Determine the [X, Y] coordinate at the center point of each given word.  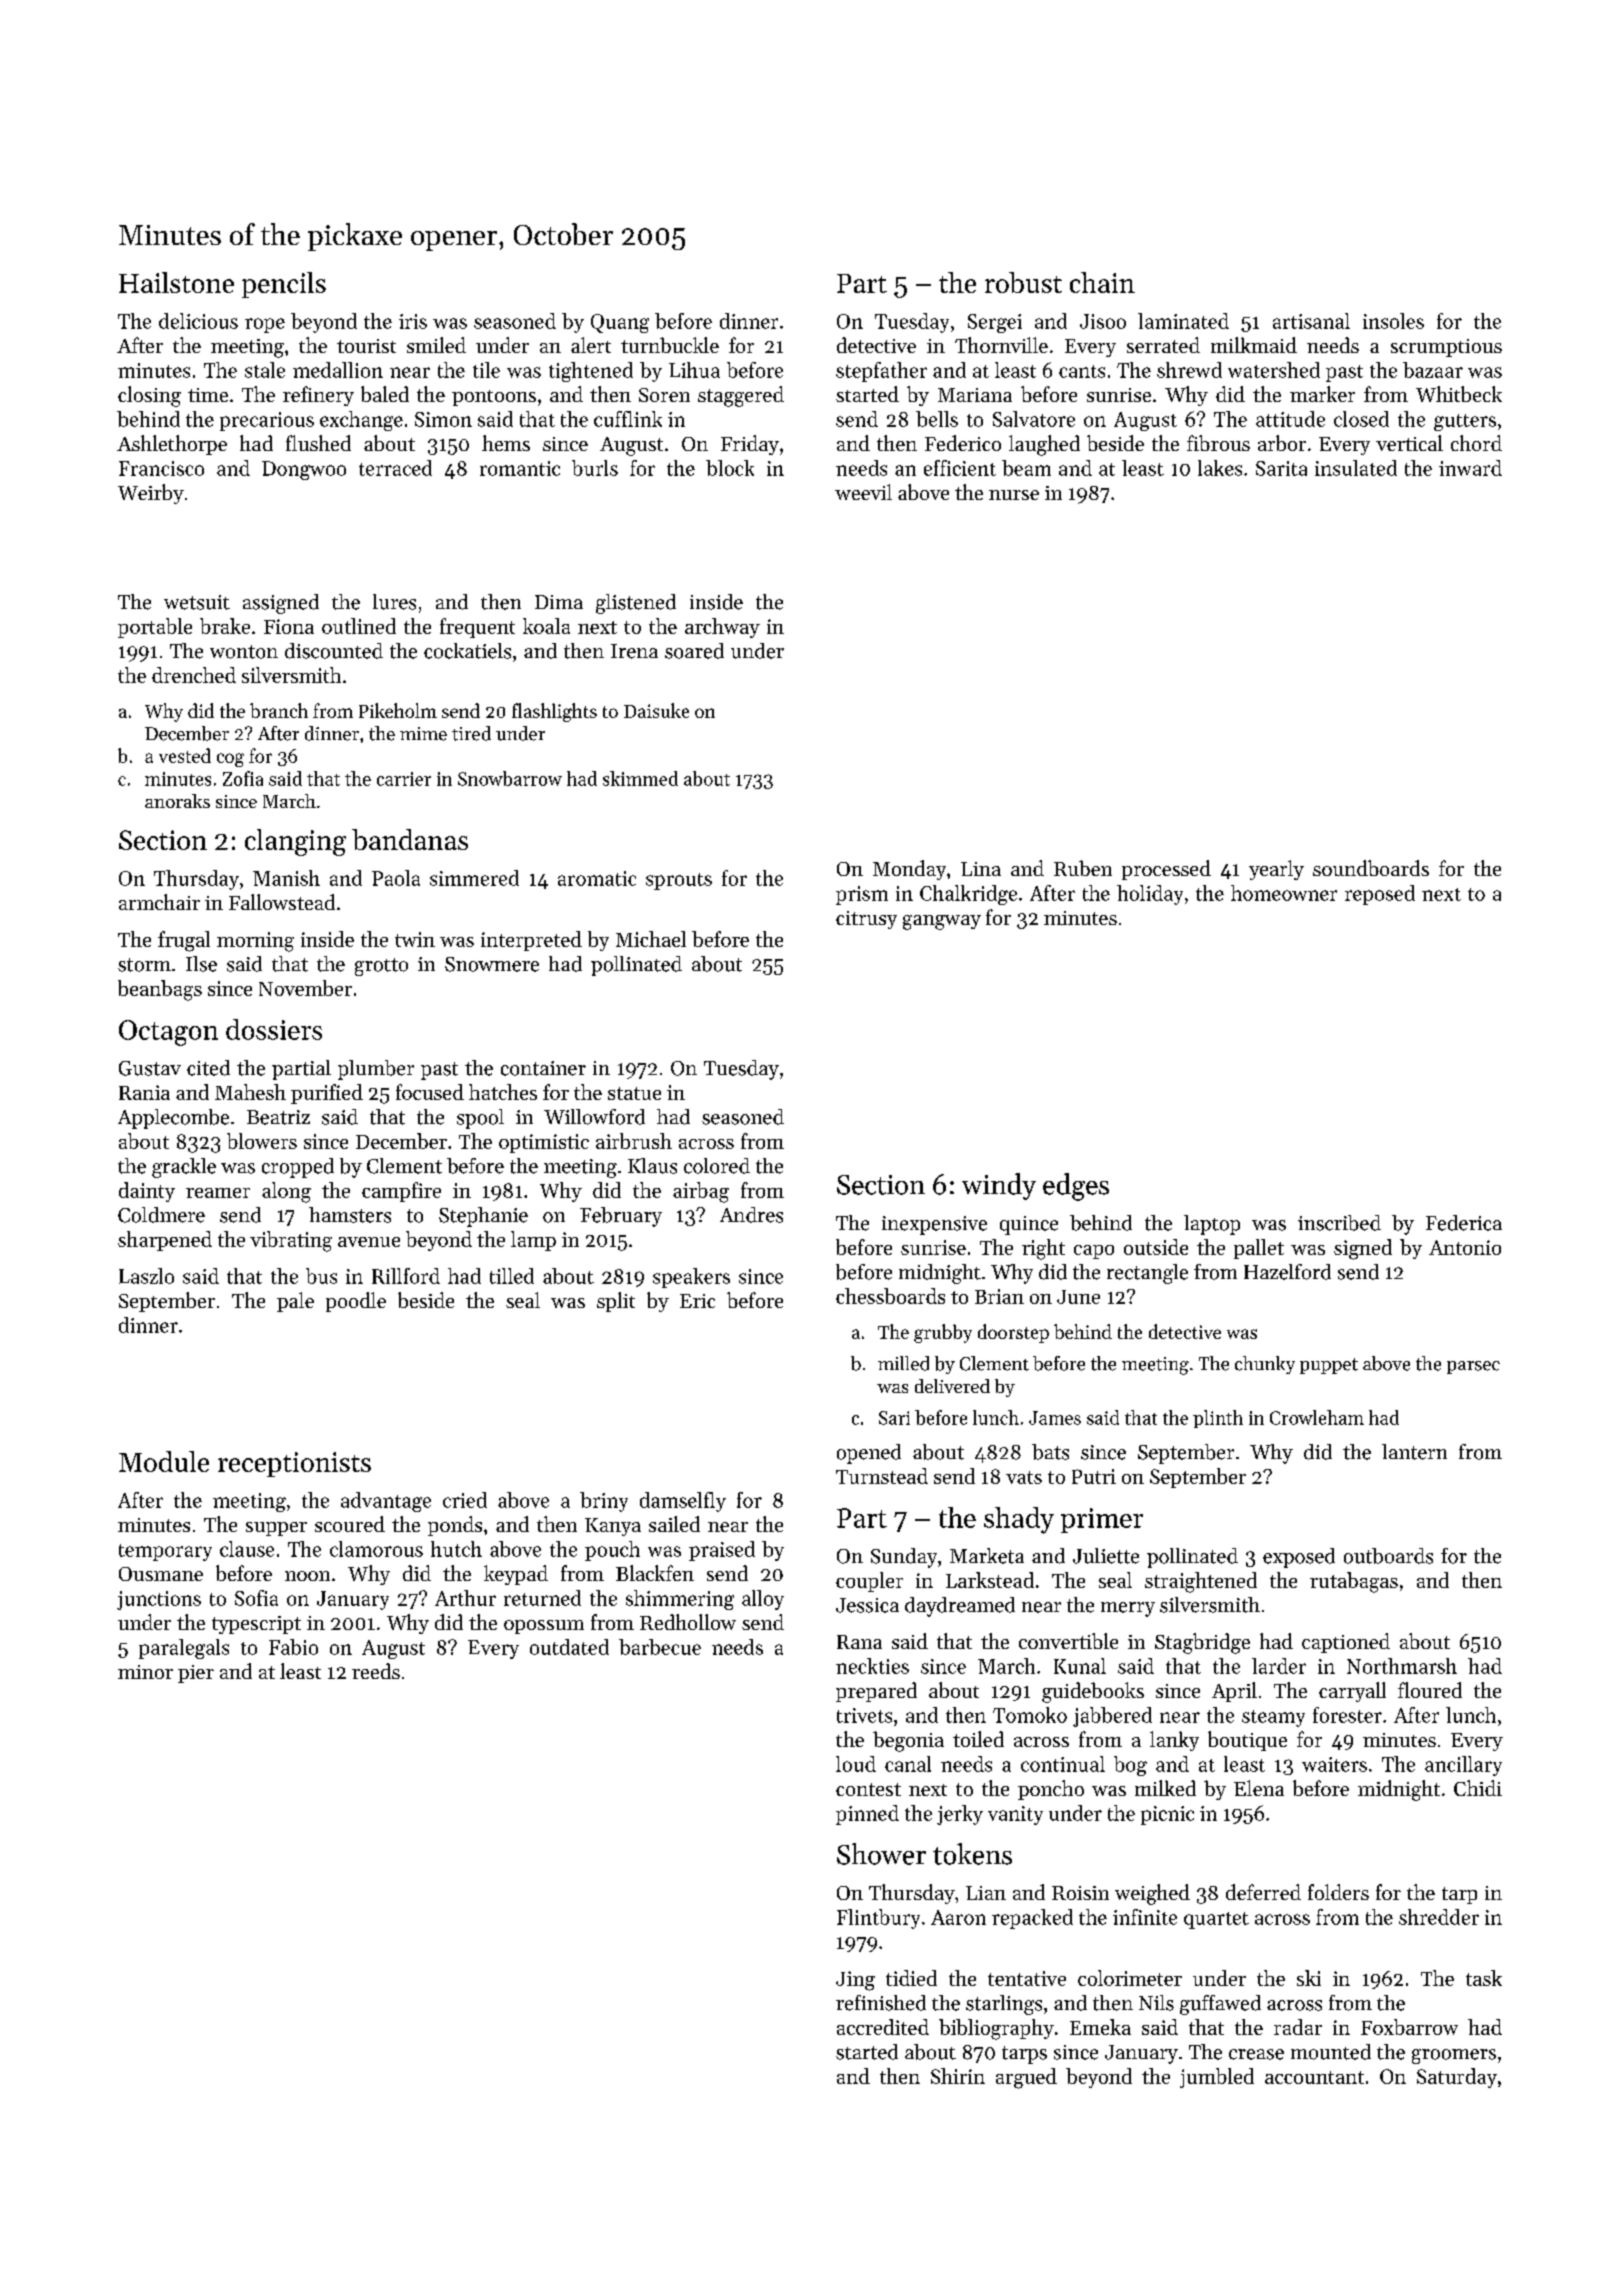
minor [145, 1672]
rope [265, 325]
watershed [1274, 370]
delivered [952, 1386]
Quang [620, 323]
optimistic [544, 1143]
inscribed [1339, 1223]
